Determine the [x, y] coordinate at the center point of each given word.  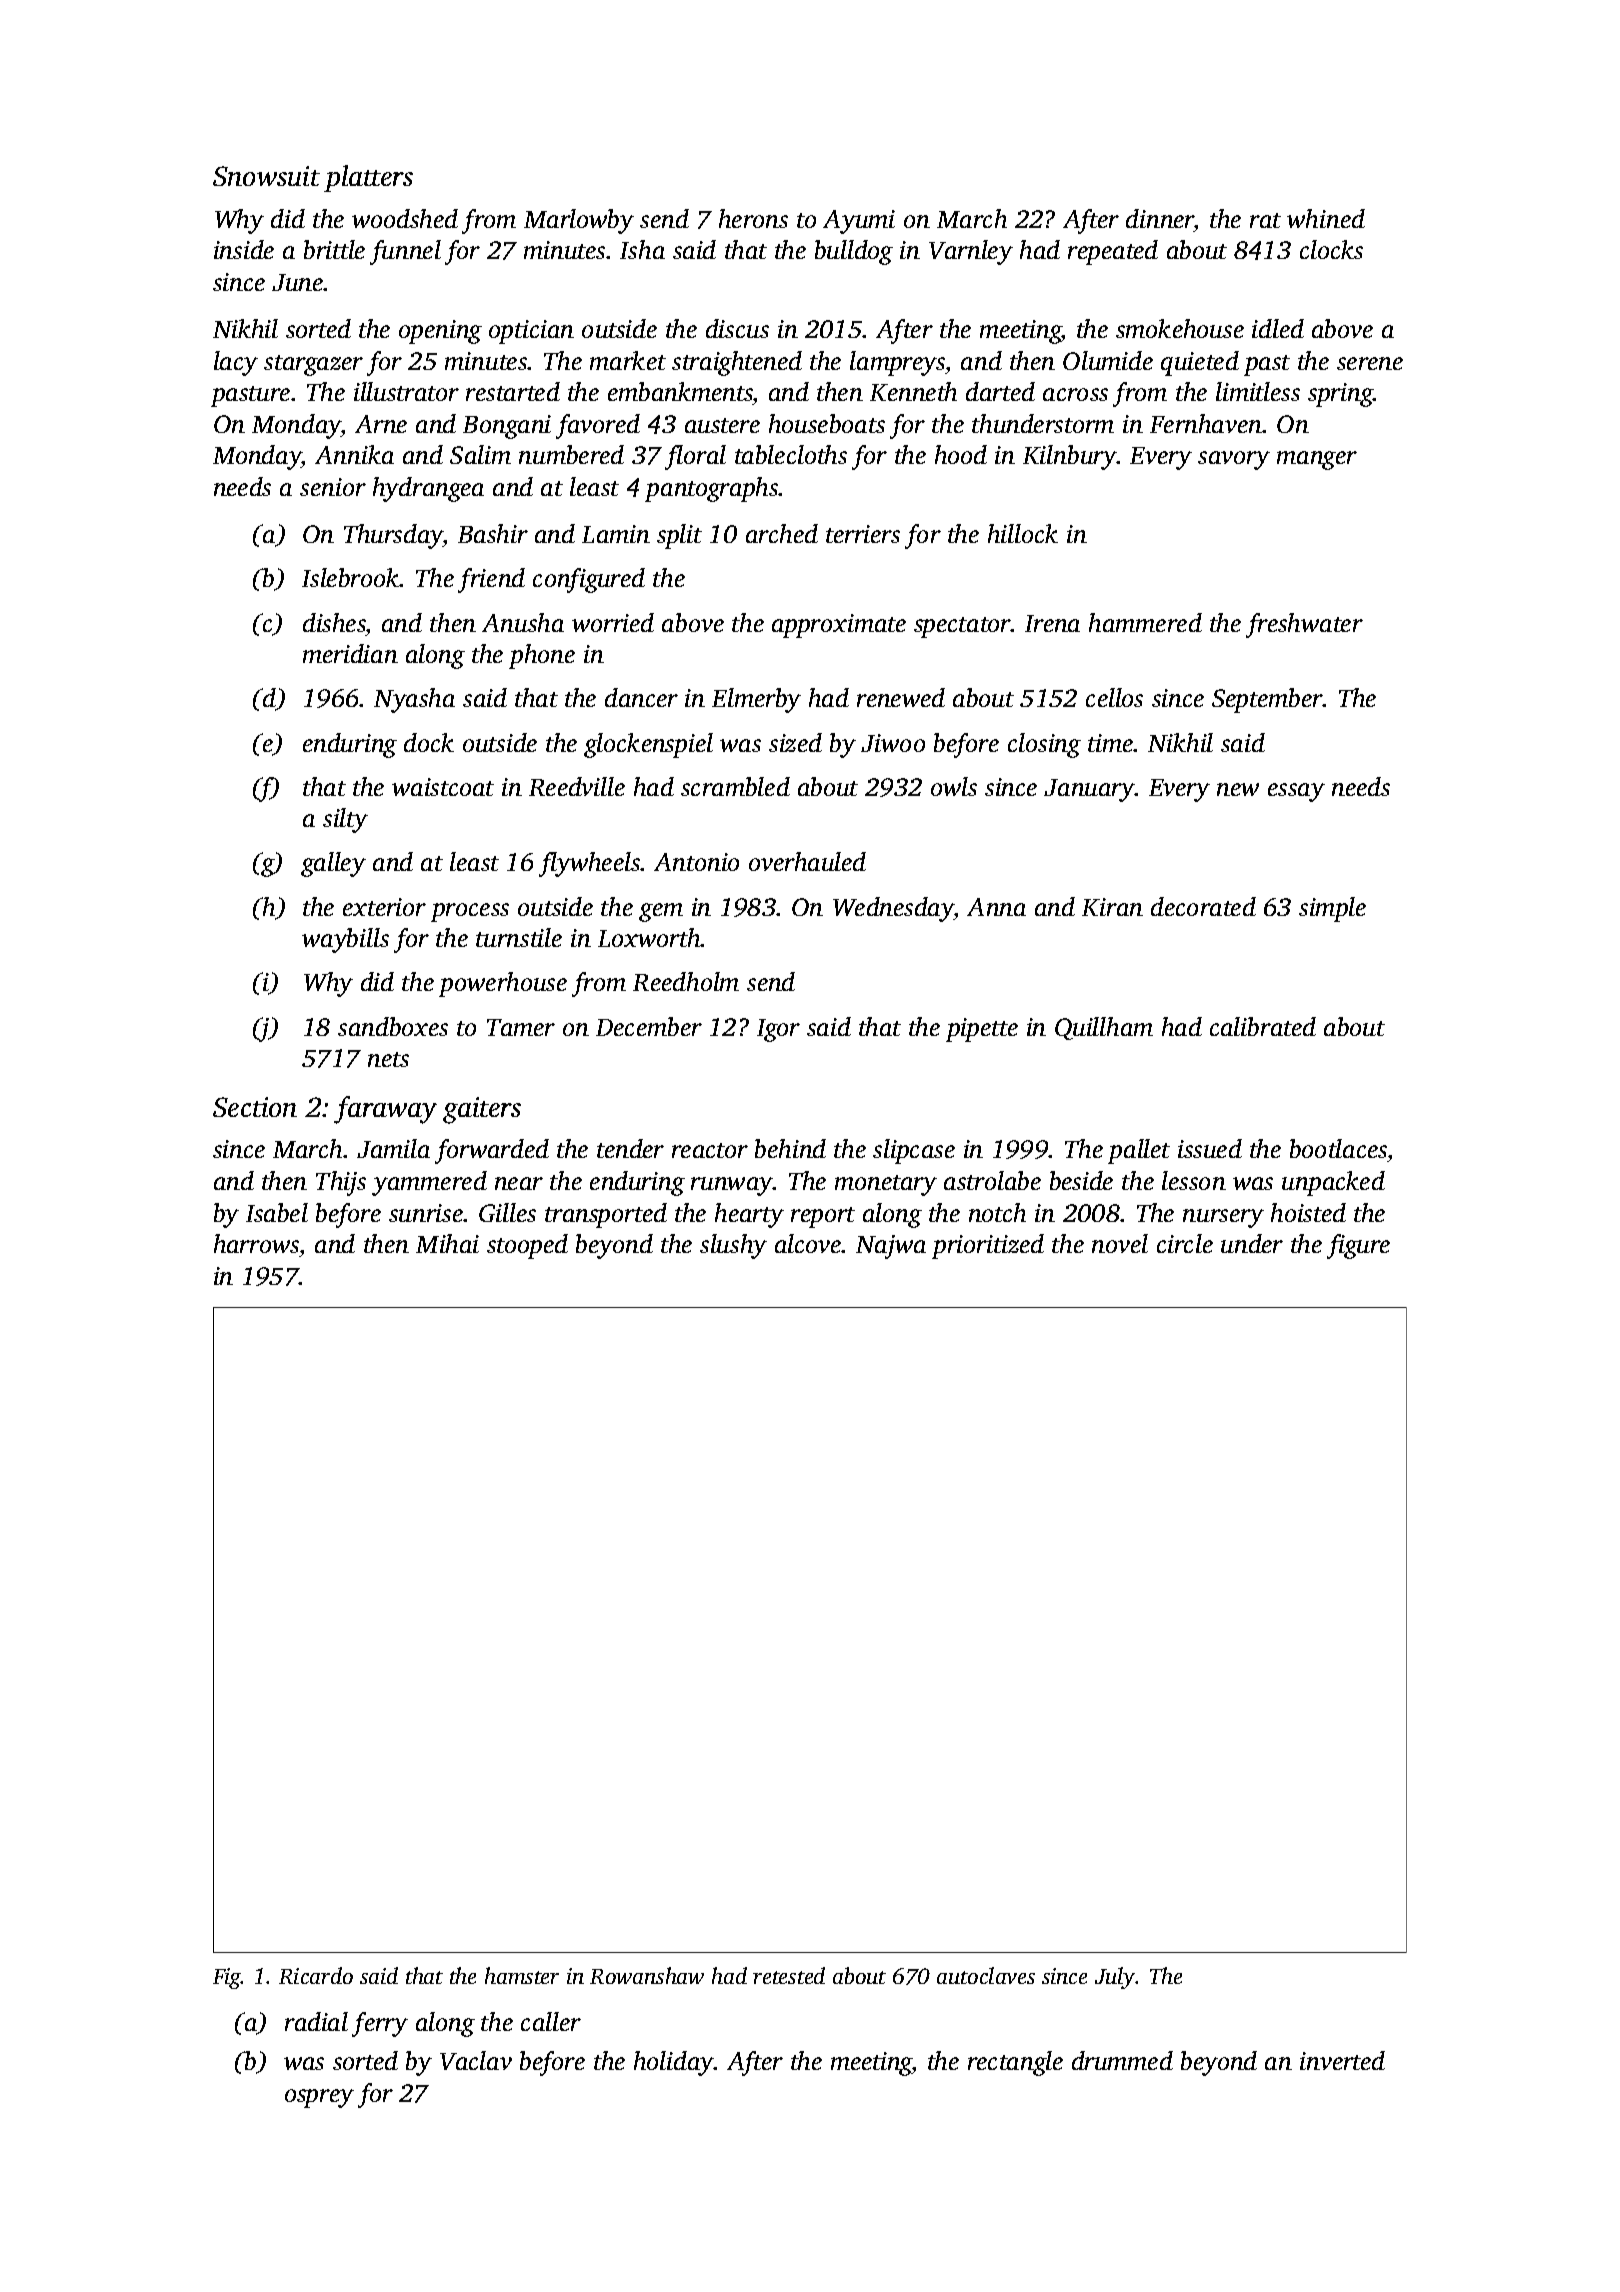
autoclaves [986, 1975]
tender [630, 1148]
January [1089, 790]
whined [1326, 218]
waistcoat [443, 787]
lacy [236, 363]
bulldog [854, 252]
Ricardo [316, 1975]
